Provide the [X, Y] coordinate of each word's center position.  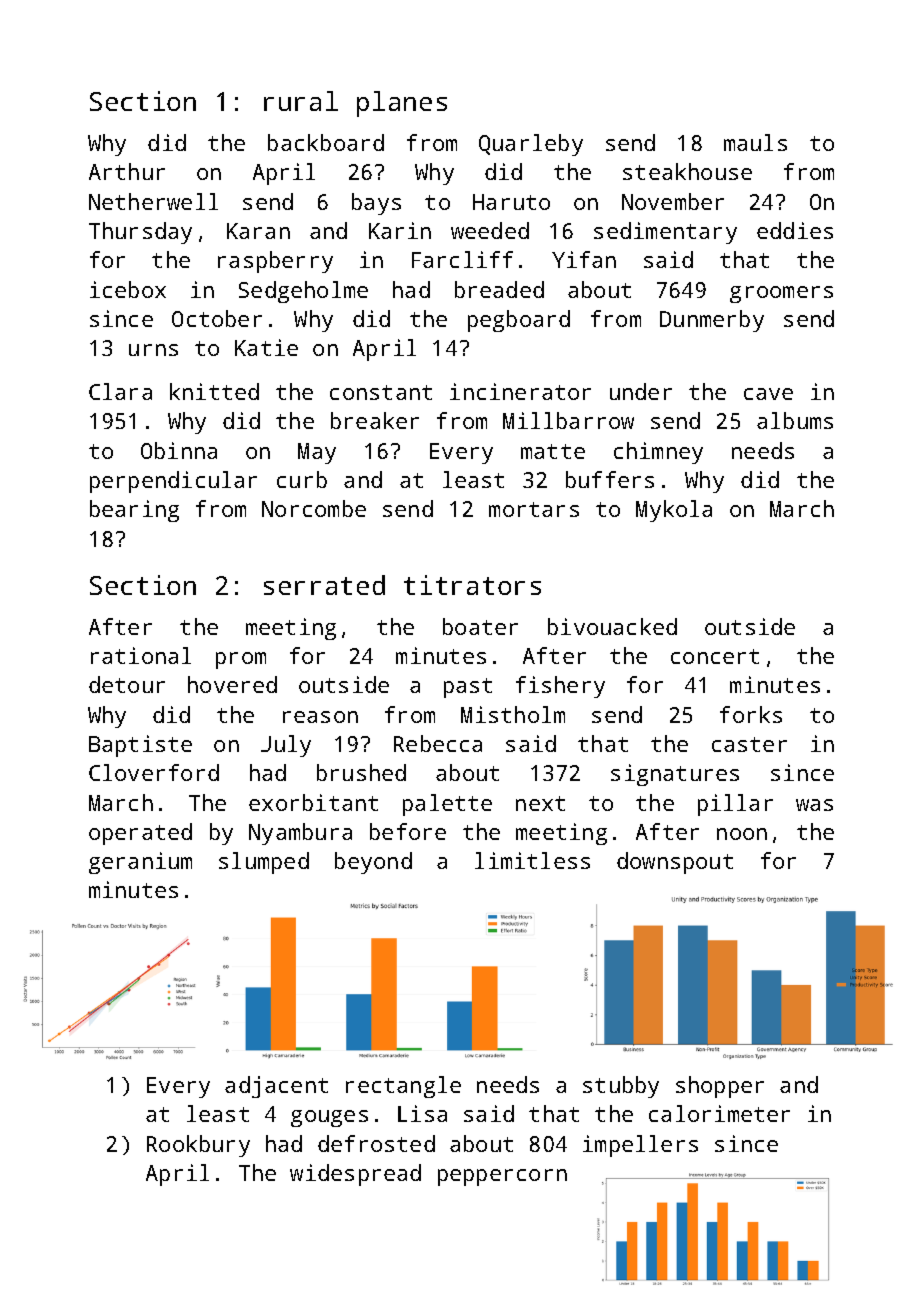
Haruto [511, 202]
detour [127, 684]
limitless [532, 860]
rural [301, 101]
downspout [675, 863]
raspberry [275, 262]
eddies [795, 230]
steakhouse [687, 171]
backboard [326, 142]
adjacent [276, 1087]
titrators [472, 585]
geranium [140, 863]
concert [715, 656]
